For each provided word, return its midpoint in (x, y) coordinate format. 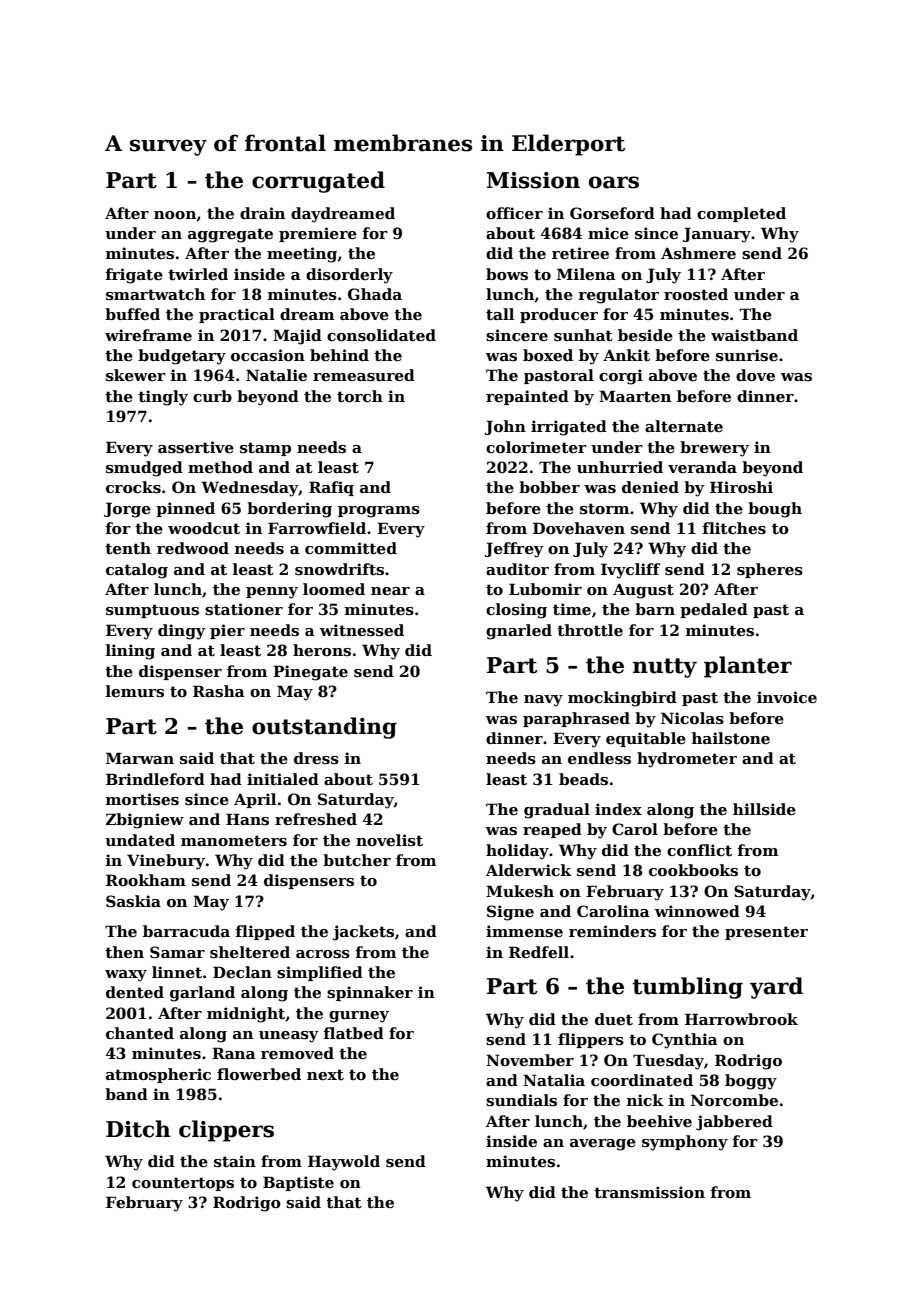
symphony (685, 1143)
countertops (183, 1184)
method (220, 467)
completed (741, 214)
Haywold (344, 1163)
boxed (548, 355)
